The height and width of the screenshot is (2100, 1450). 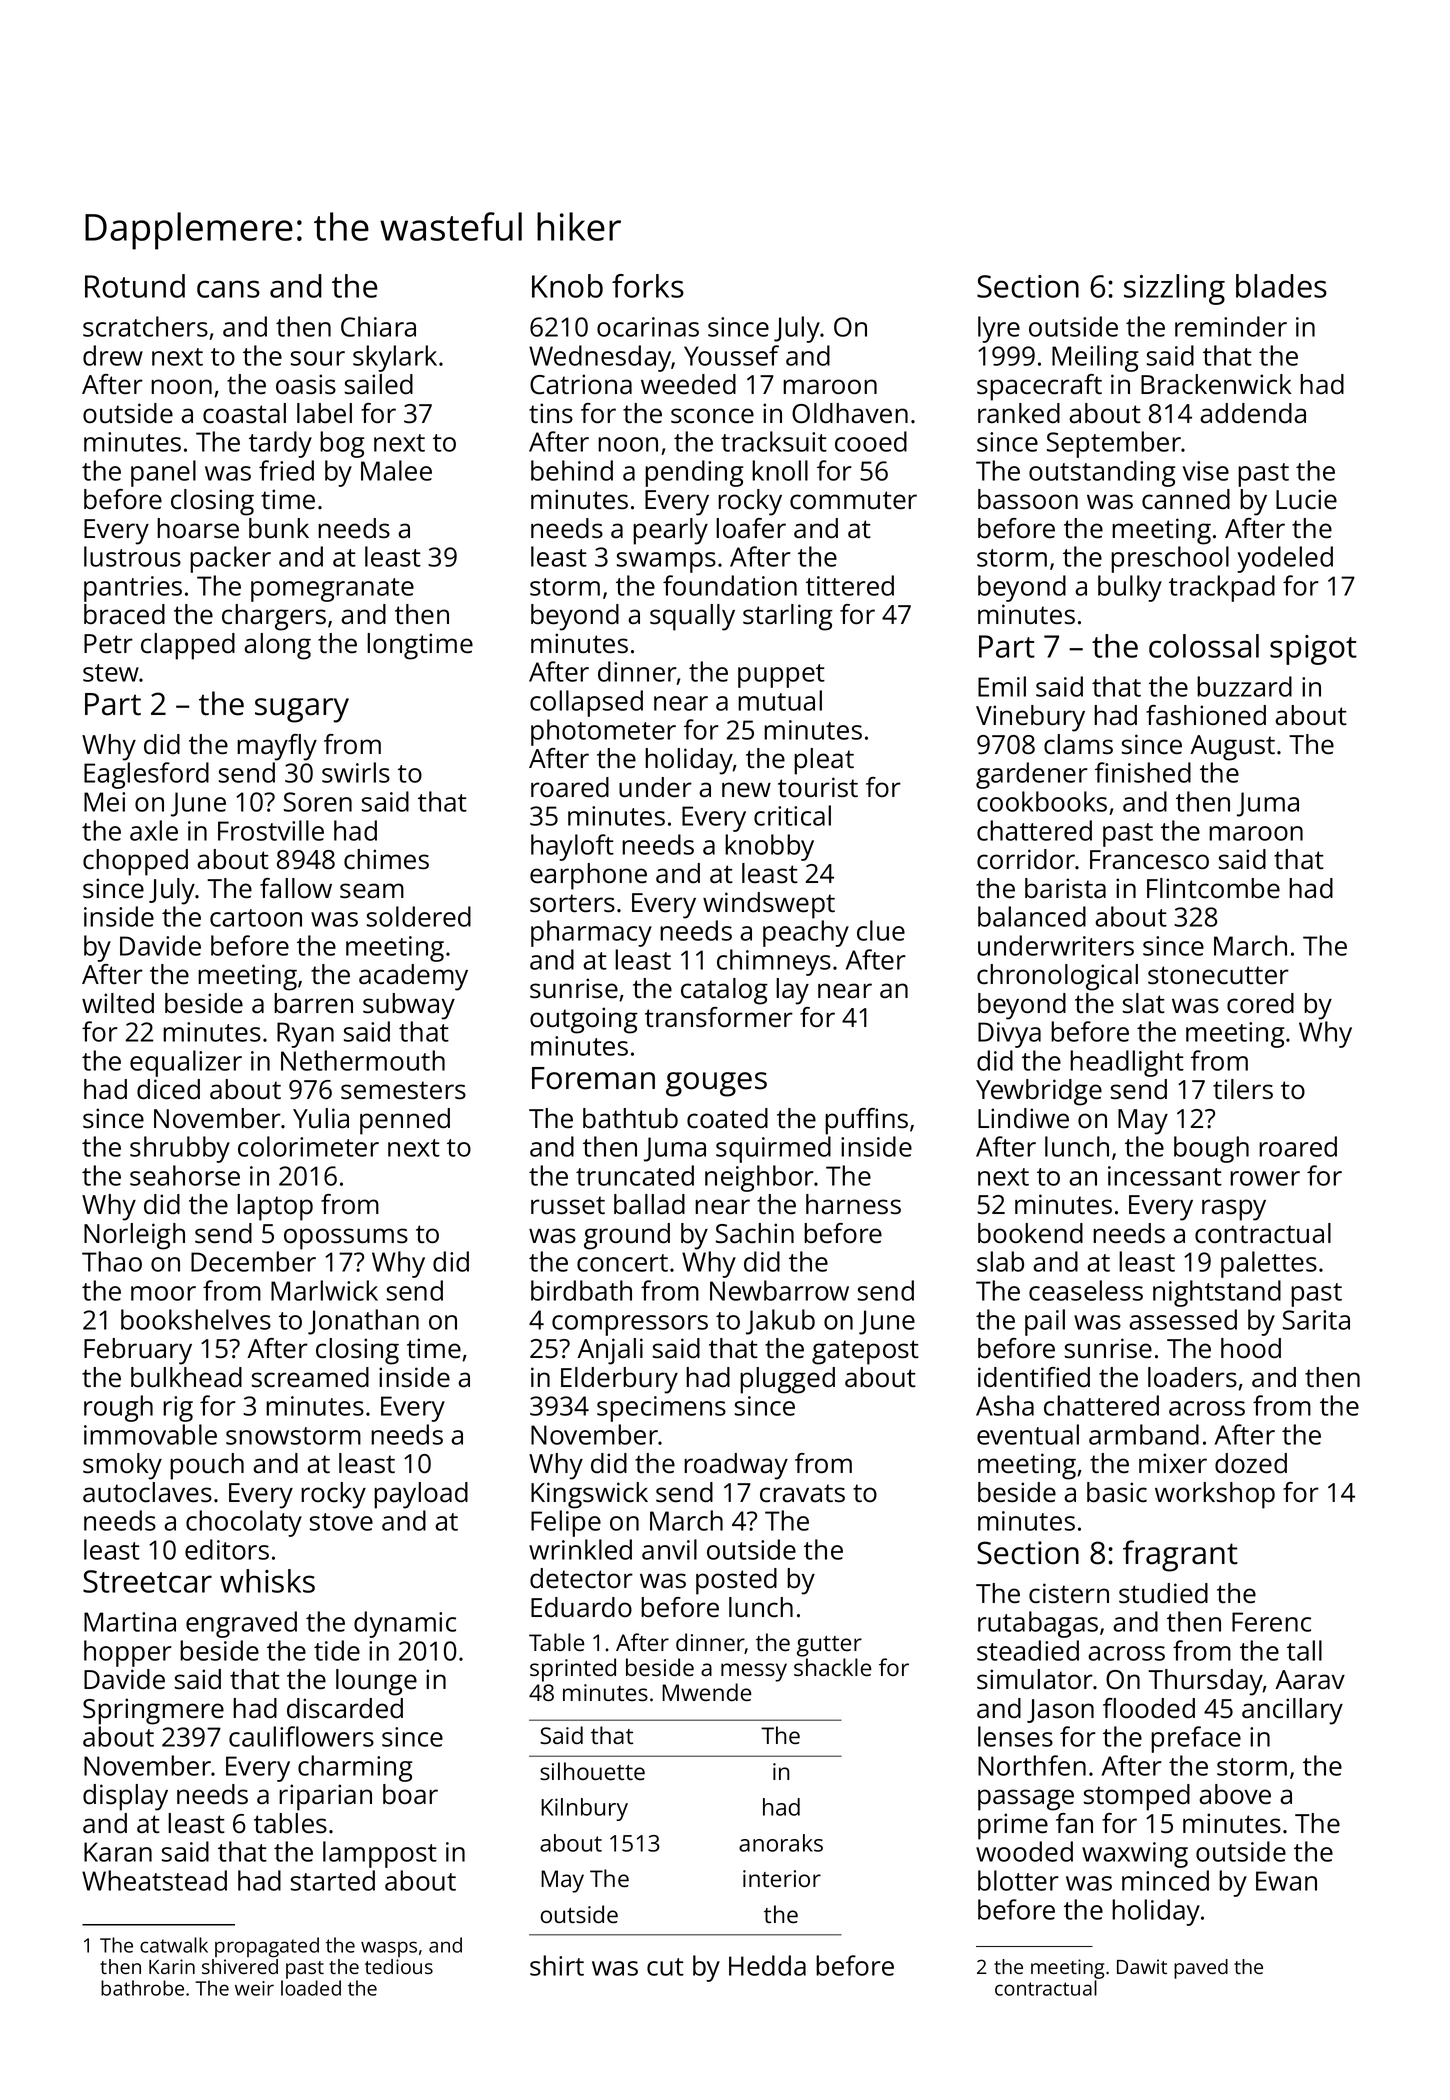 What do you see at coordinates (153, 1711) in the screenshot?
I see `Springmere` at bounding box center [153, 1711].
